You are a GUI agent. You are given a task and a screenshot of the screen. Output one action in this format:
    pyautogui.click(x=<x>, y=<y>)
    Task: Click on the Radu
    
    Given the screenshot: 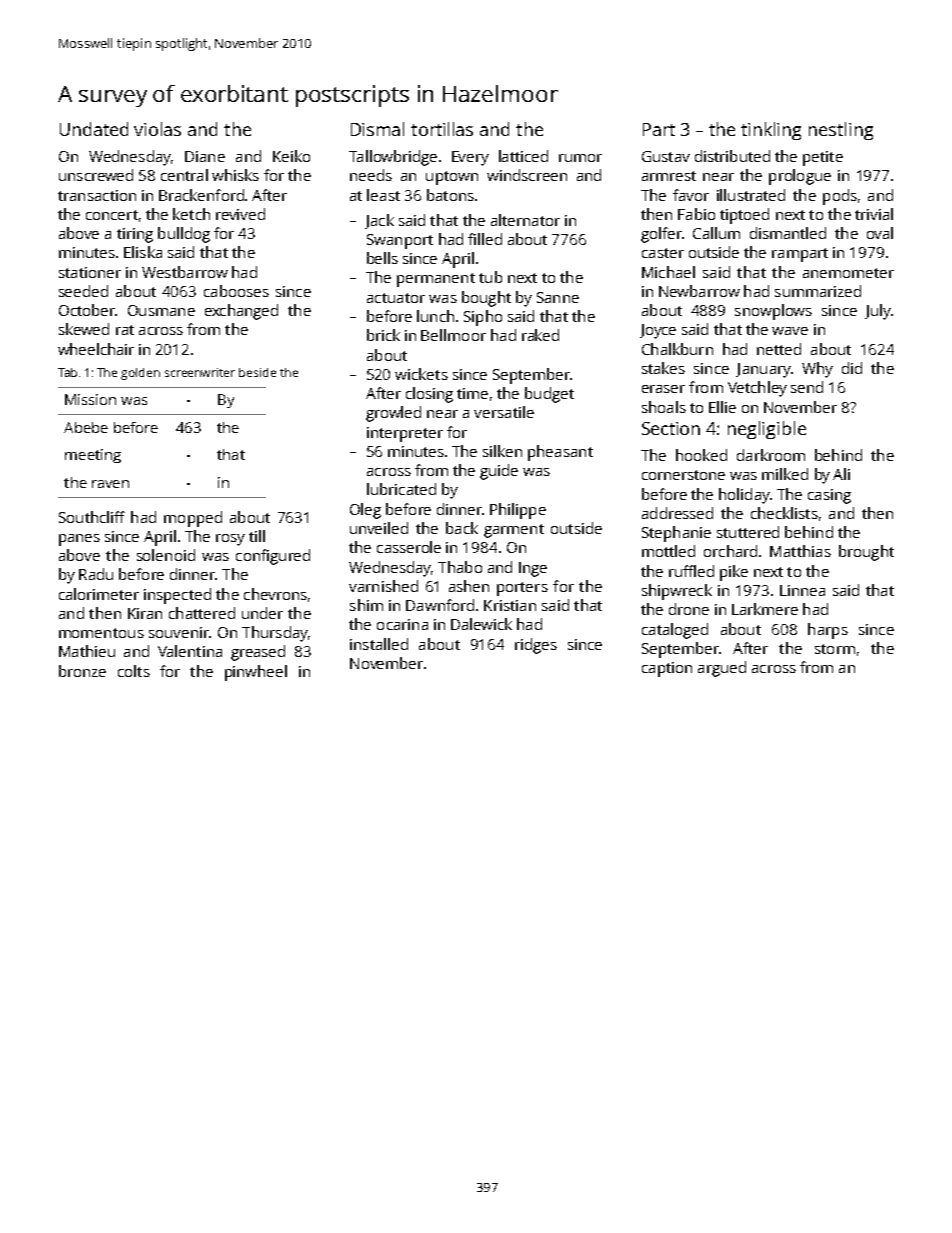 What is the action you would take?
    pyautogui.click(x=96, y=574)
